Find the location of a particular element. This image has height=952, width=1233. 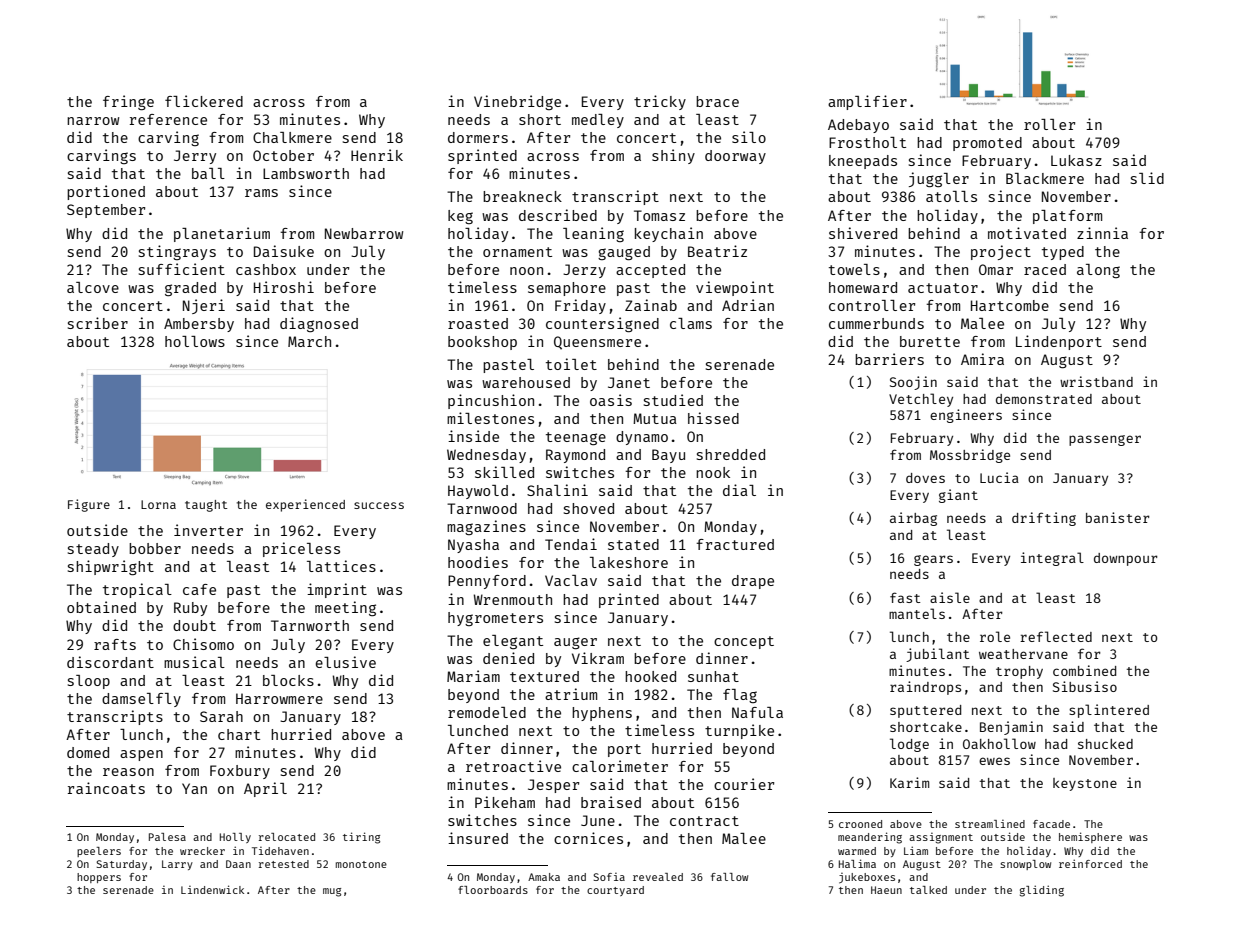

stingrays is located at coordinates (177, 252).
